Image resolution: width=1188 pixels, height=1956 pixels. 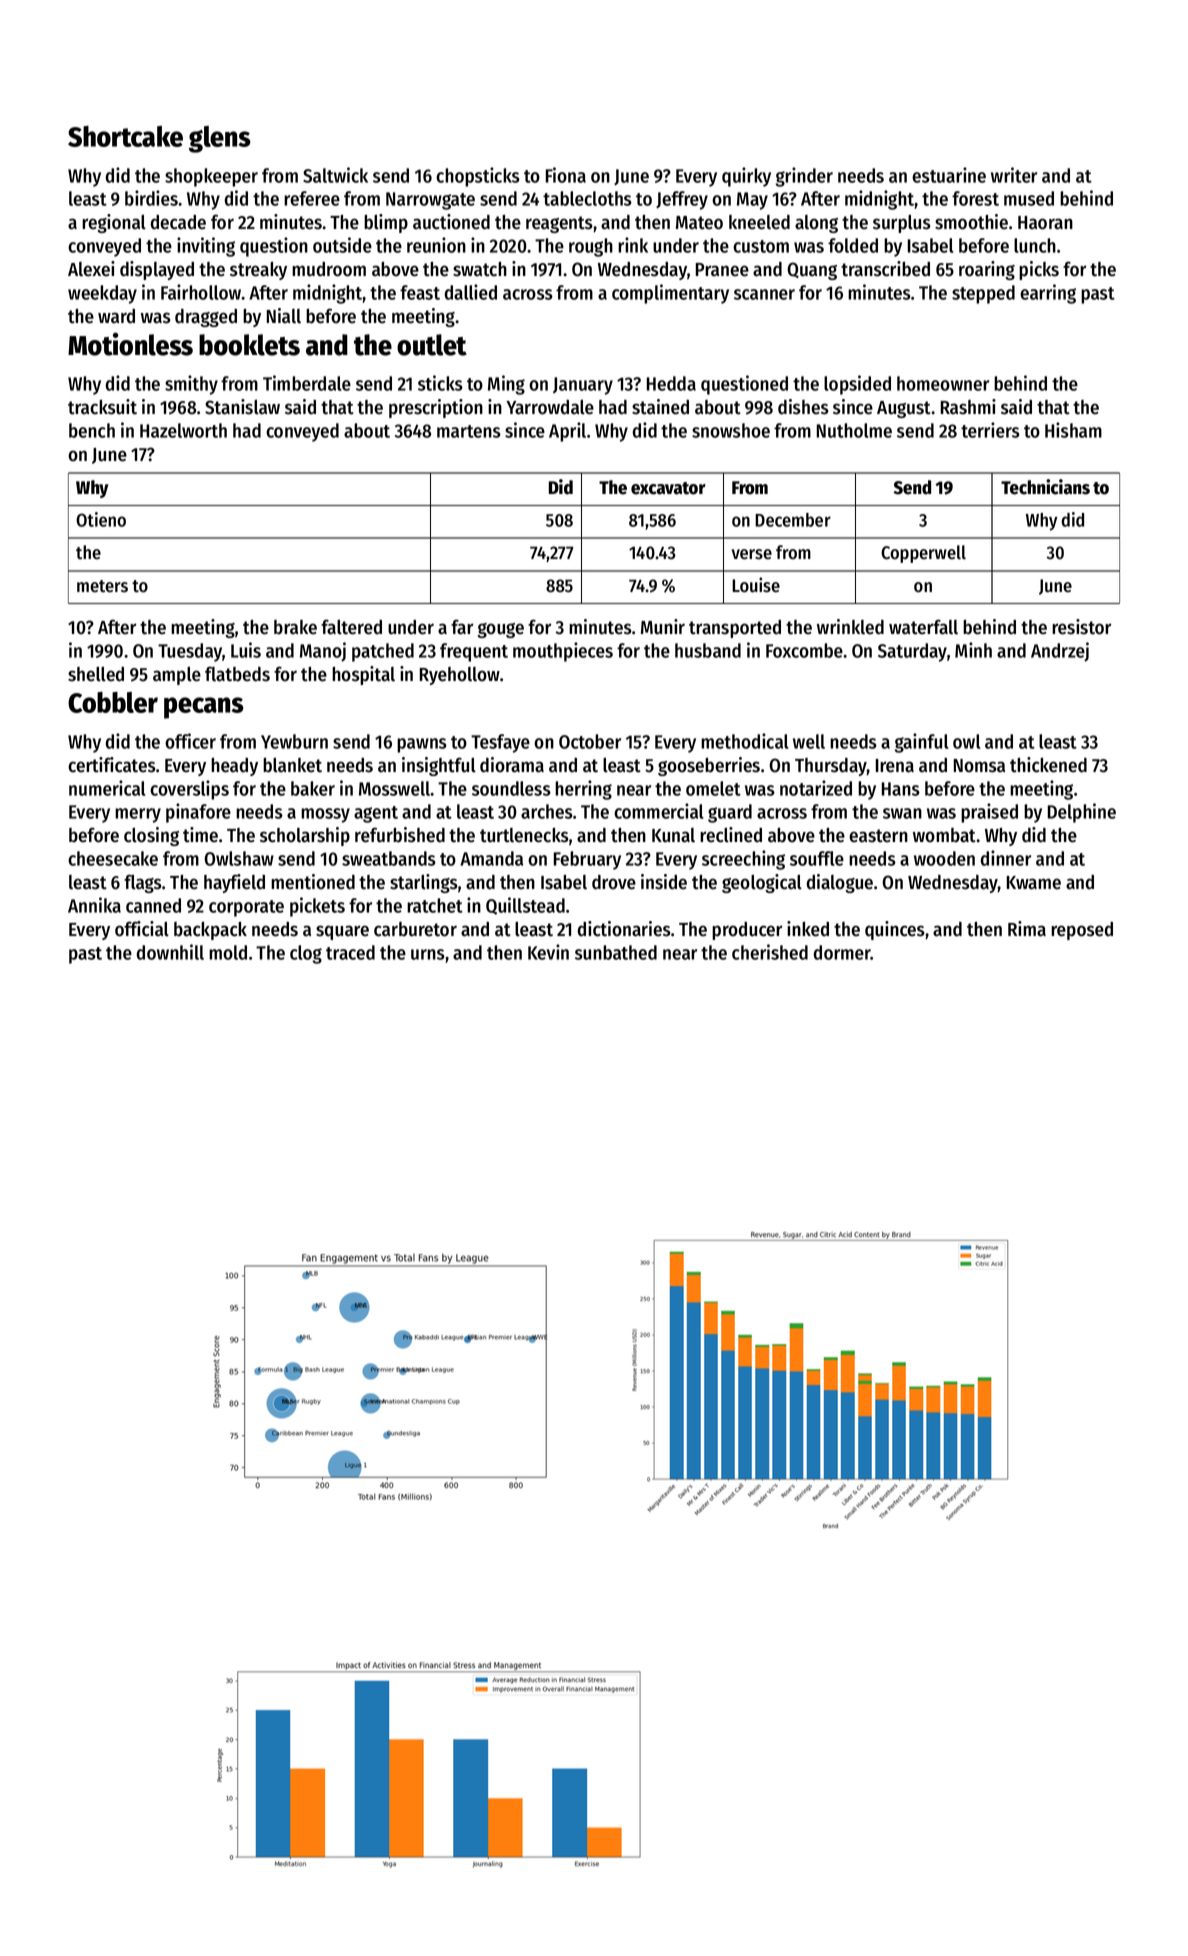 What do you see at coordinates (548, 952) in the image?
I see `Kevin` at bounding box center [548, 952].
